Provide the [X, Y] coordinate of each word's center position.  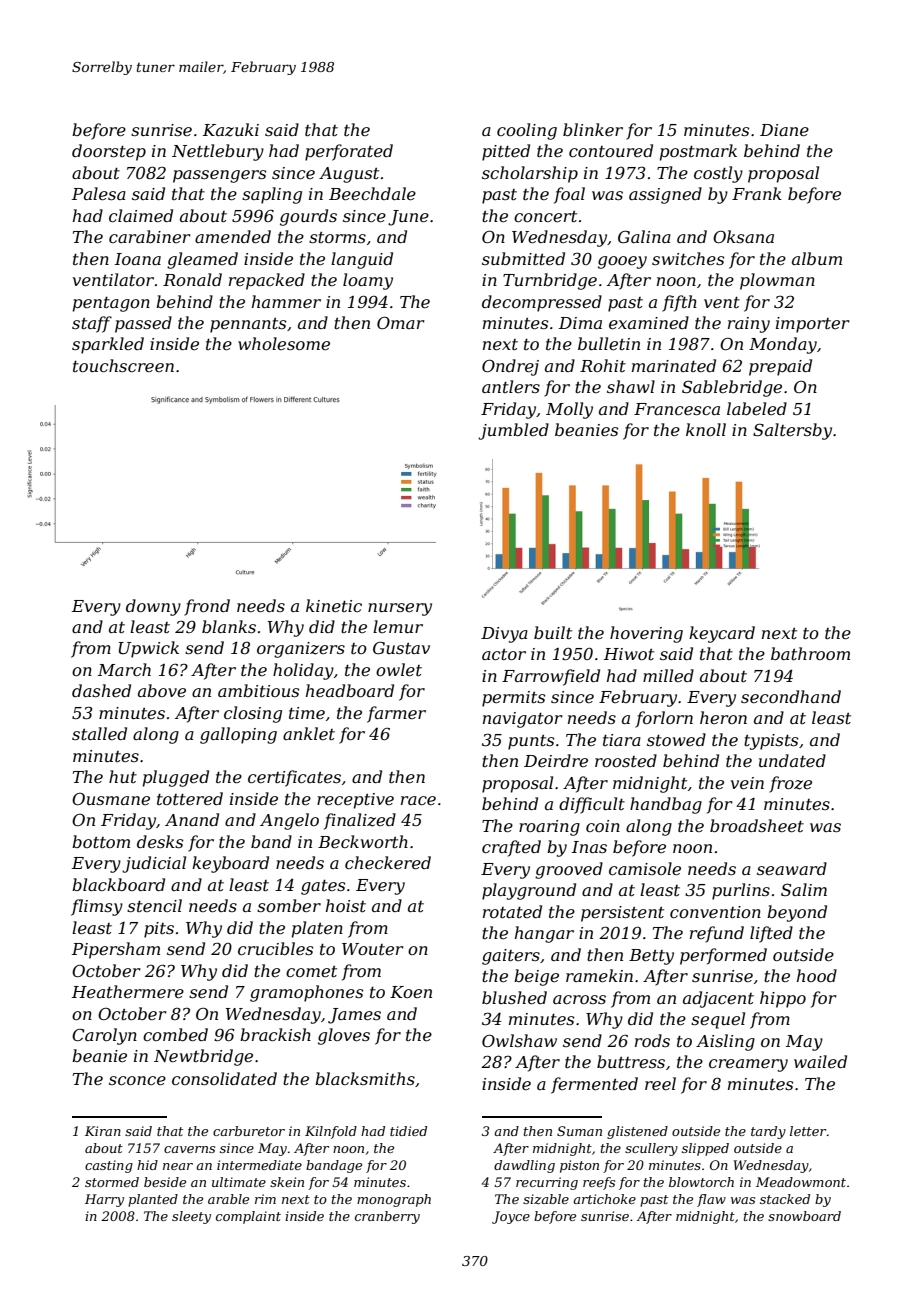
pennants [248, 325]
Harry [104, 1200]
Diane [784, 130]
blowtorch [701, 1182]
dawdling [524, 1166]
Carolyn [104, 1036]
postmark [698, 152]
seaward [792, 868]
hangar [544, 934]
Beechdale [372, 193]
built [553, 632]
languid [362, 260]
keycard [722, 634]
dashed [101, 690]
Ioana [138, 259]
